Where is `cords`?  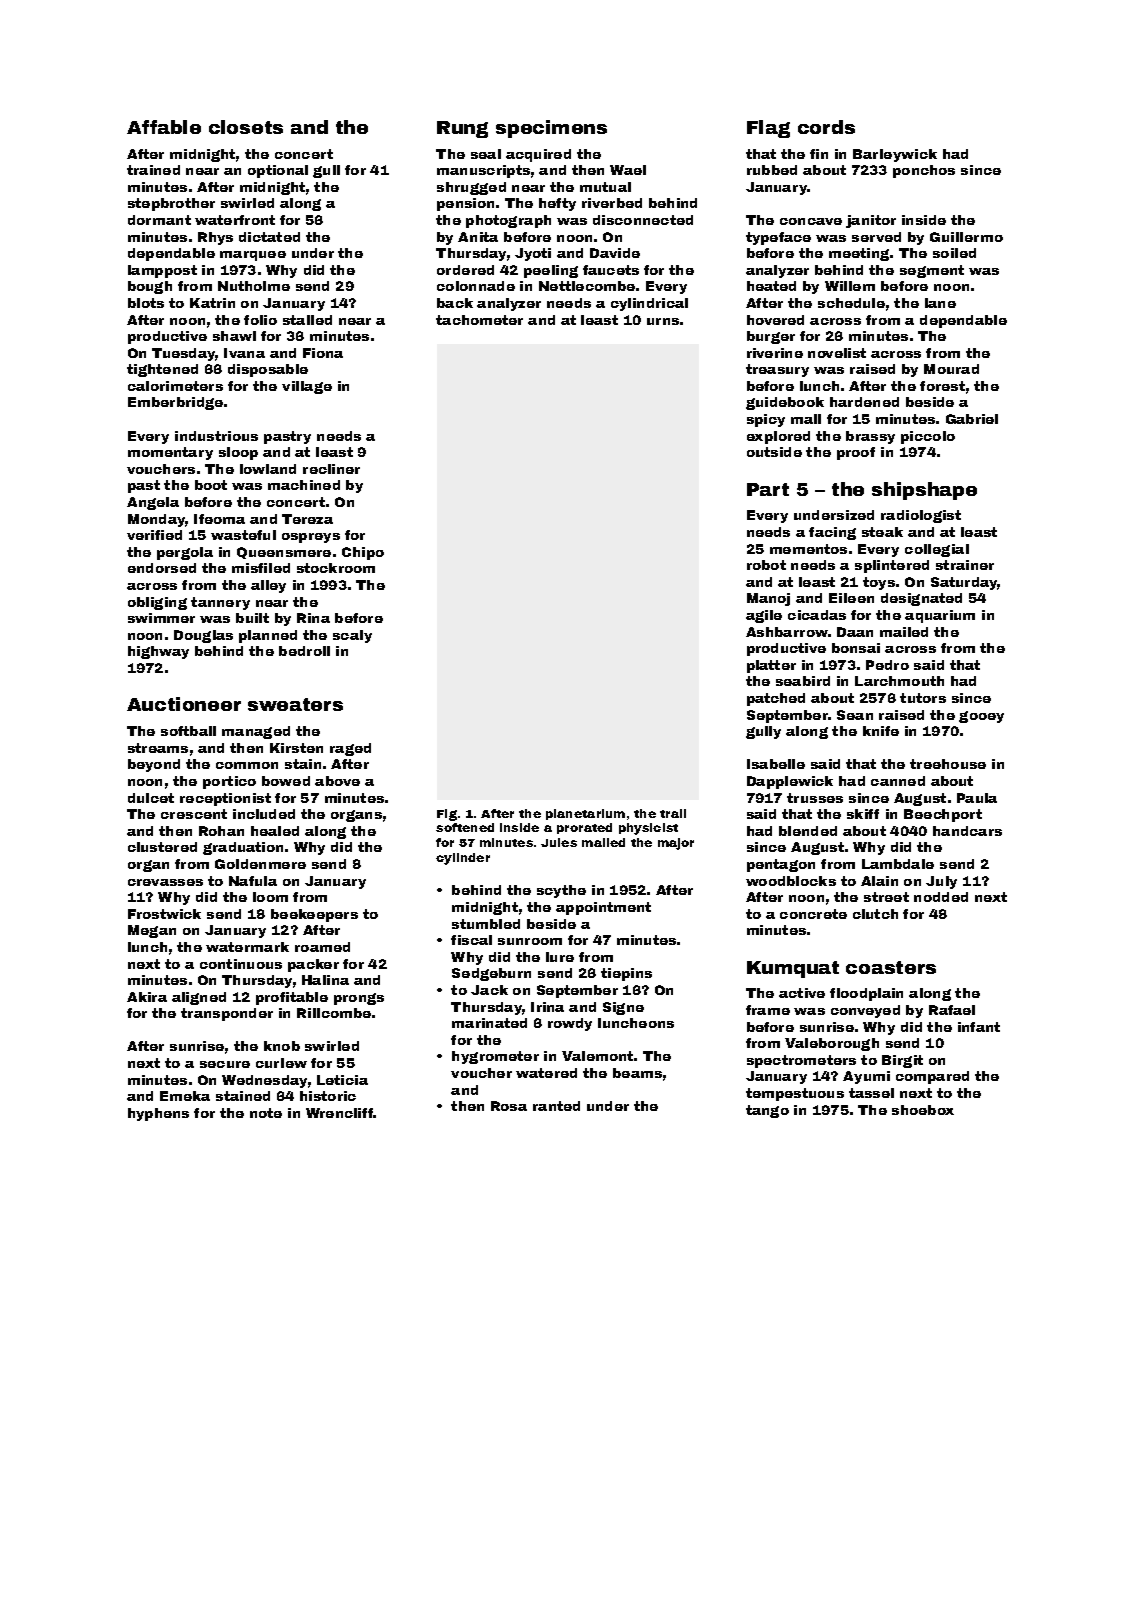 cords is located at coordinates (826, 127).
